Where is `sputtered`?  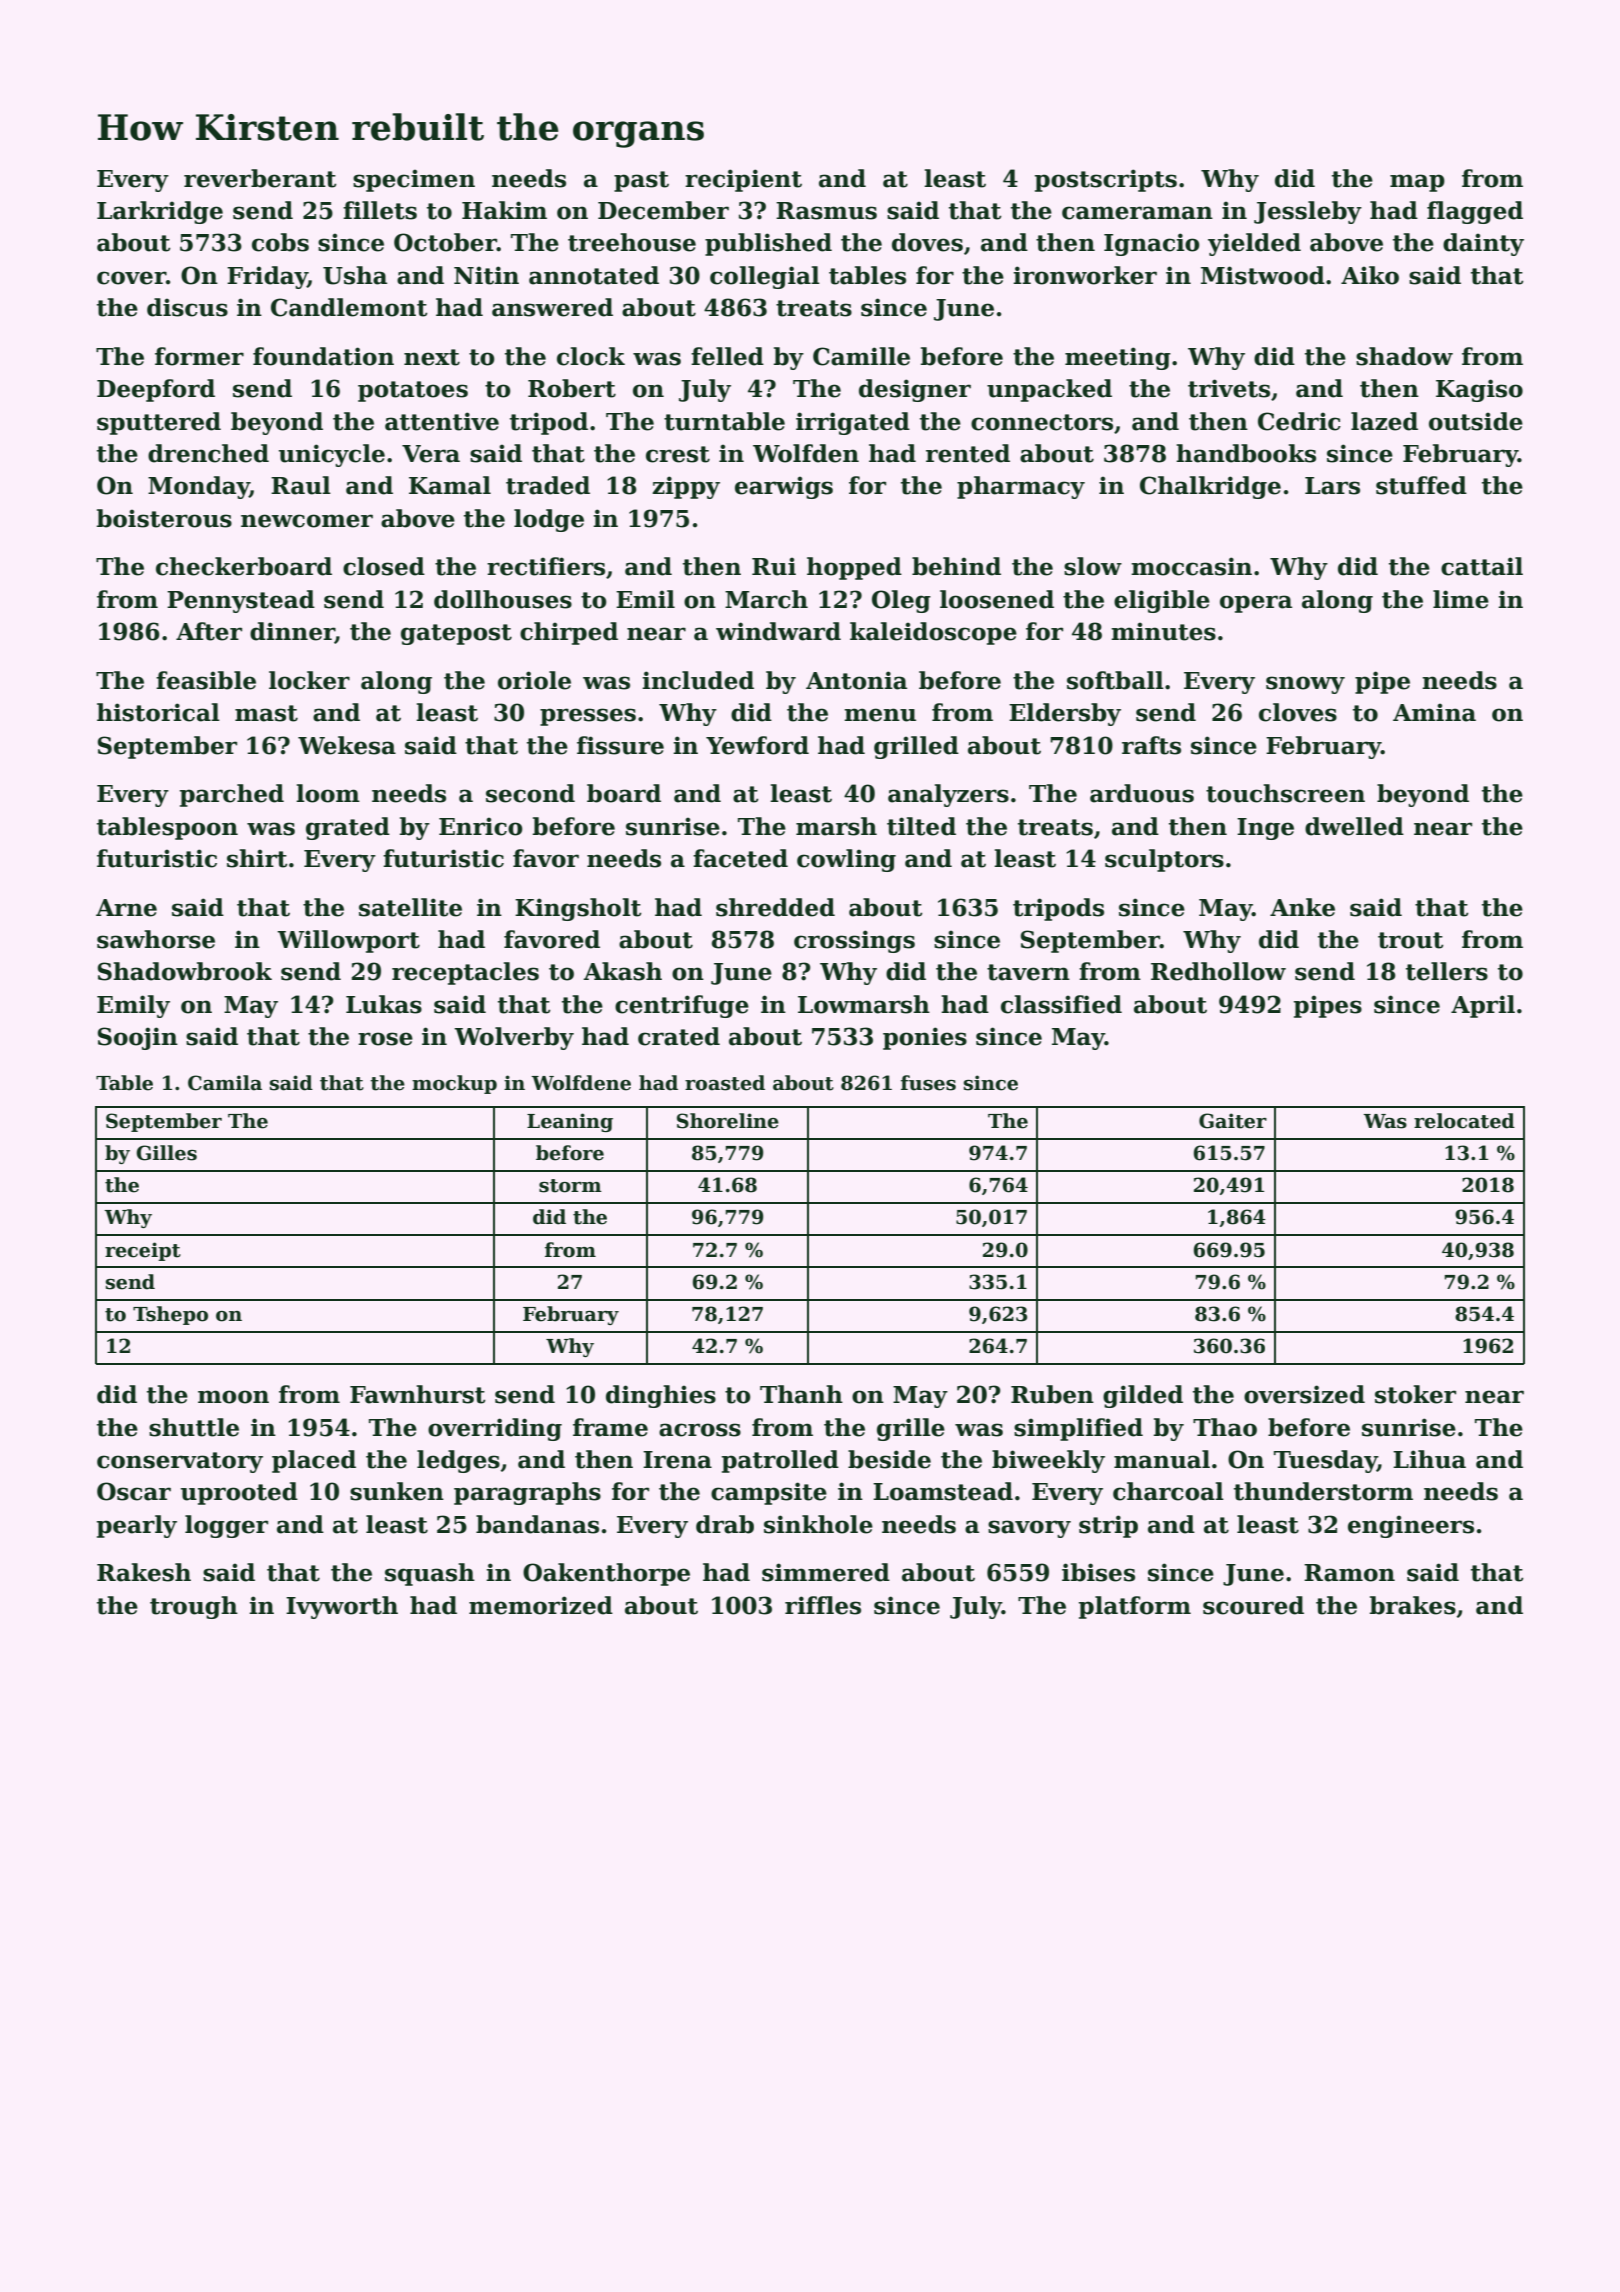
sputtered is located at coordinates (159, 423).
